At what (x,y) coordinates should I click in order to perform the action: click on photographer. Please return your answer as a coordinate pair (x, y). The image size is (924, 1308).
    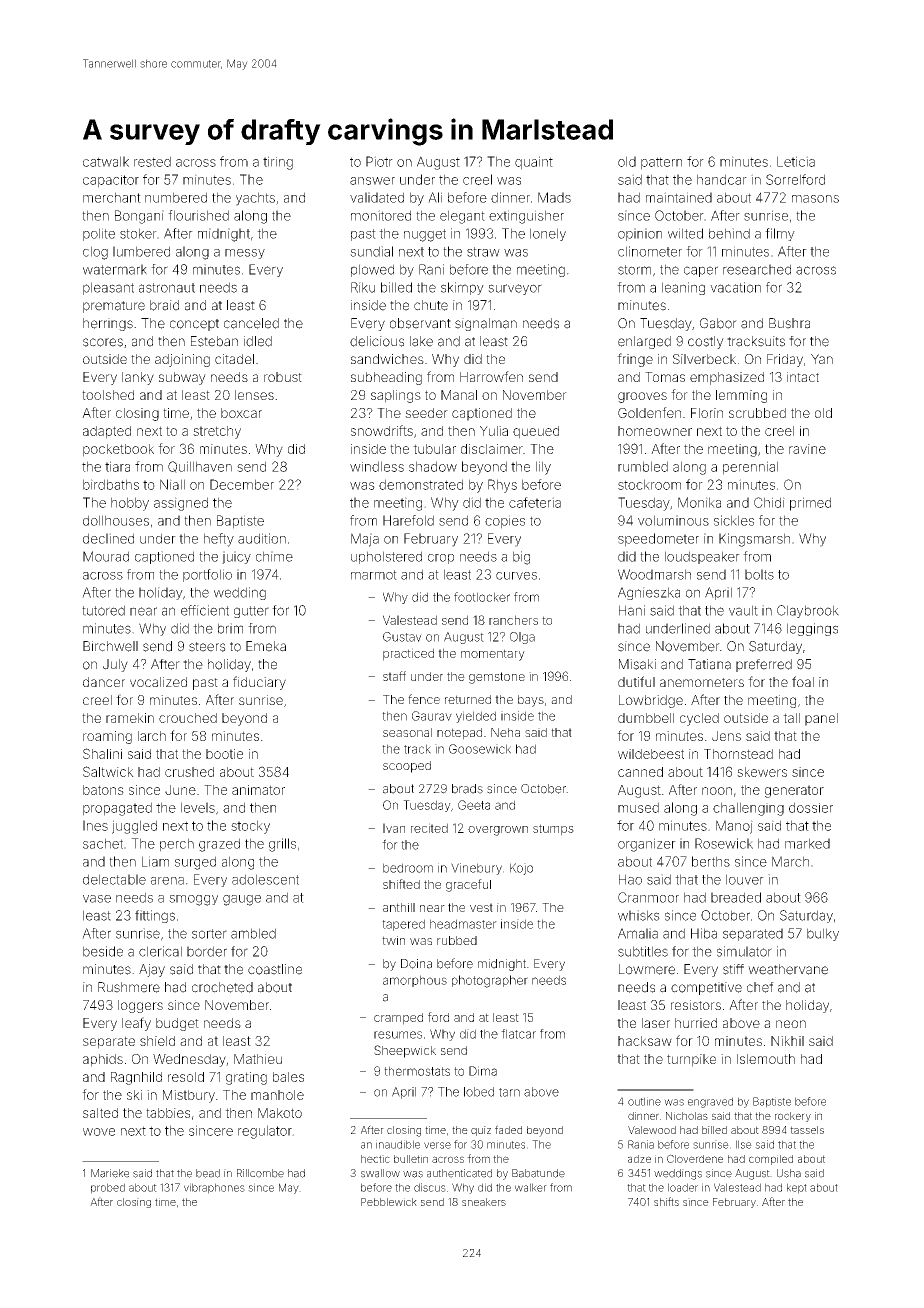
    Looking at the image, I should click on (490, 981).
